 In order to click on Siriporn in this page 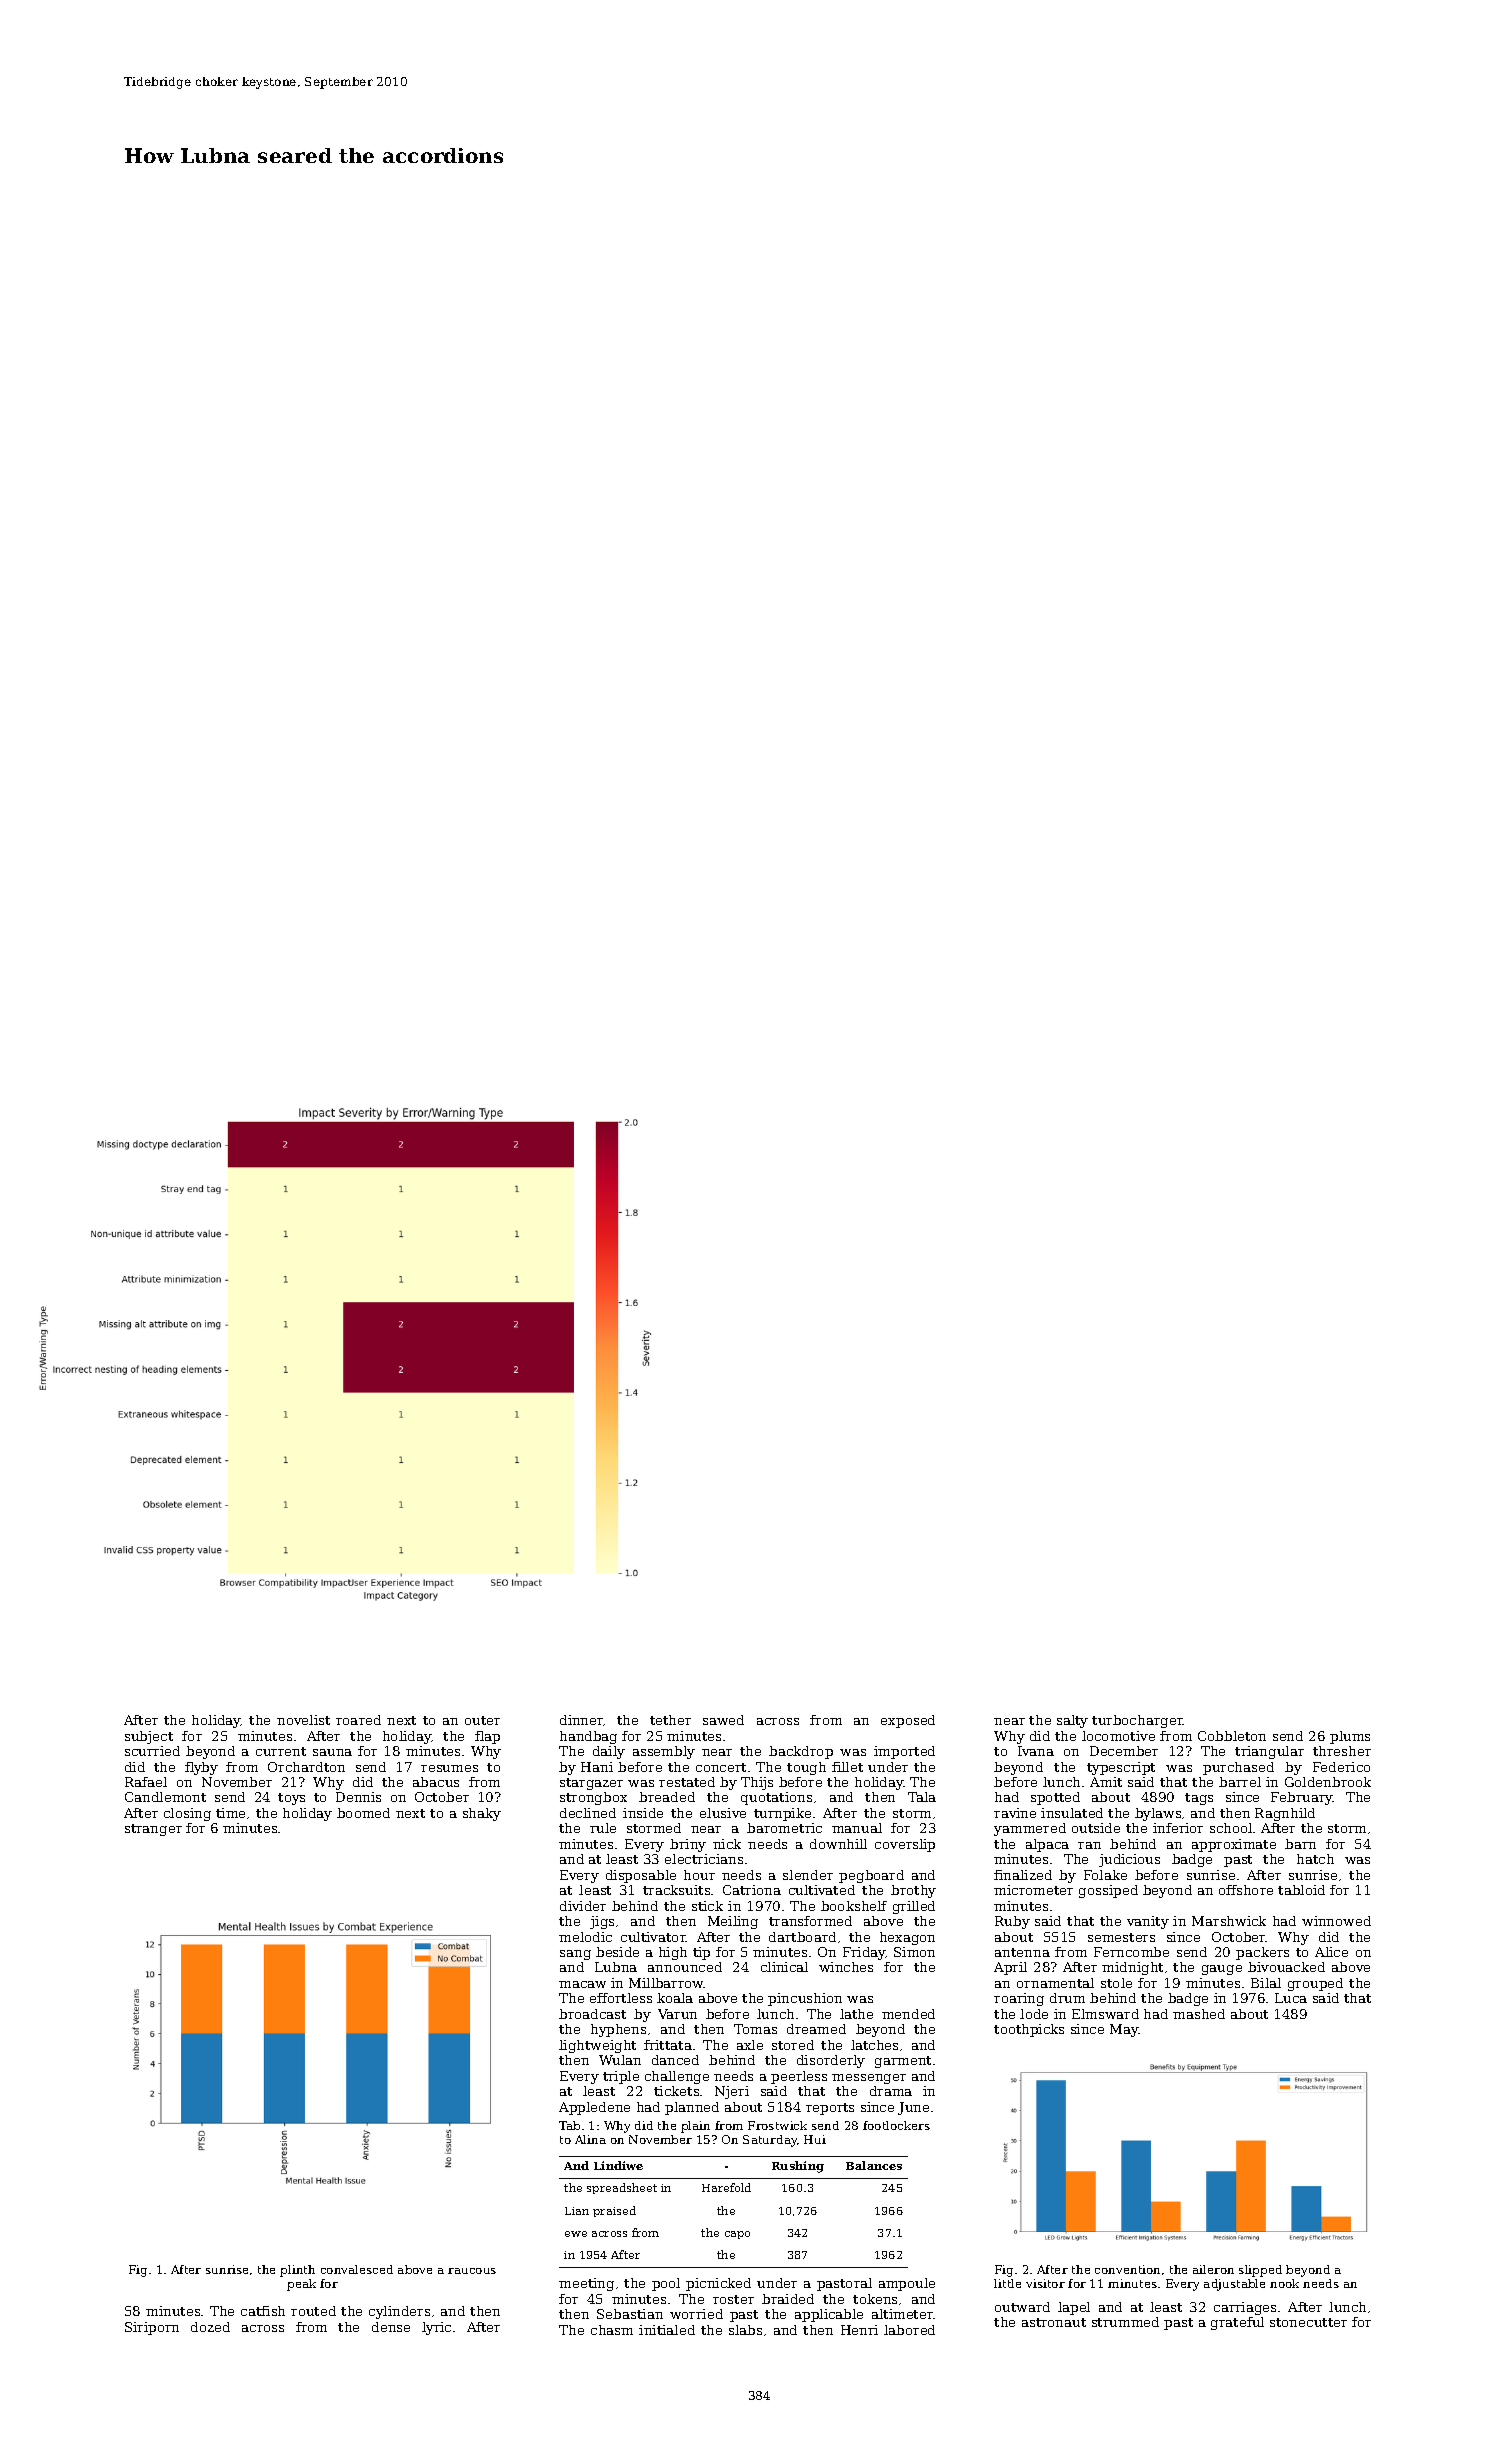, I will do `click(152, 2328)`.
